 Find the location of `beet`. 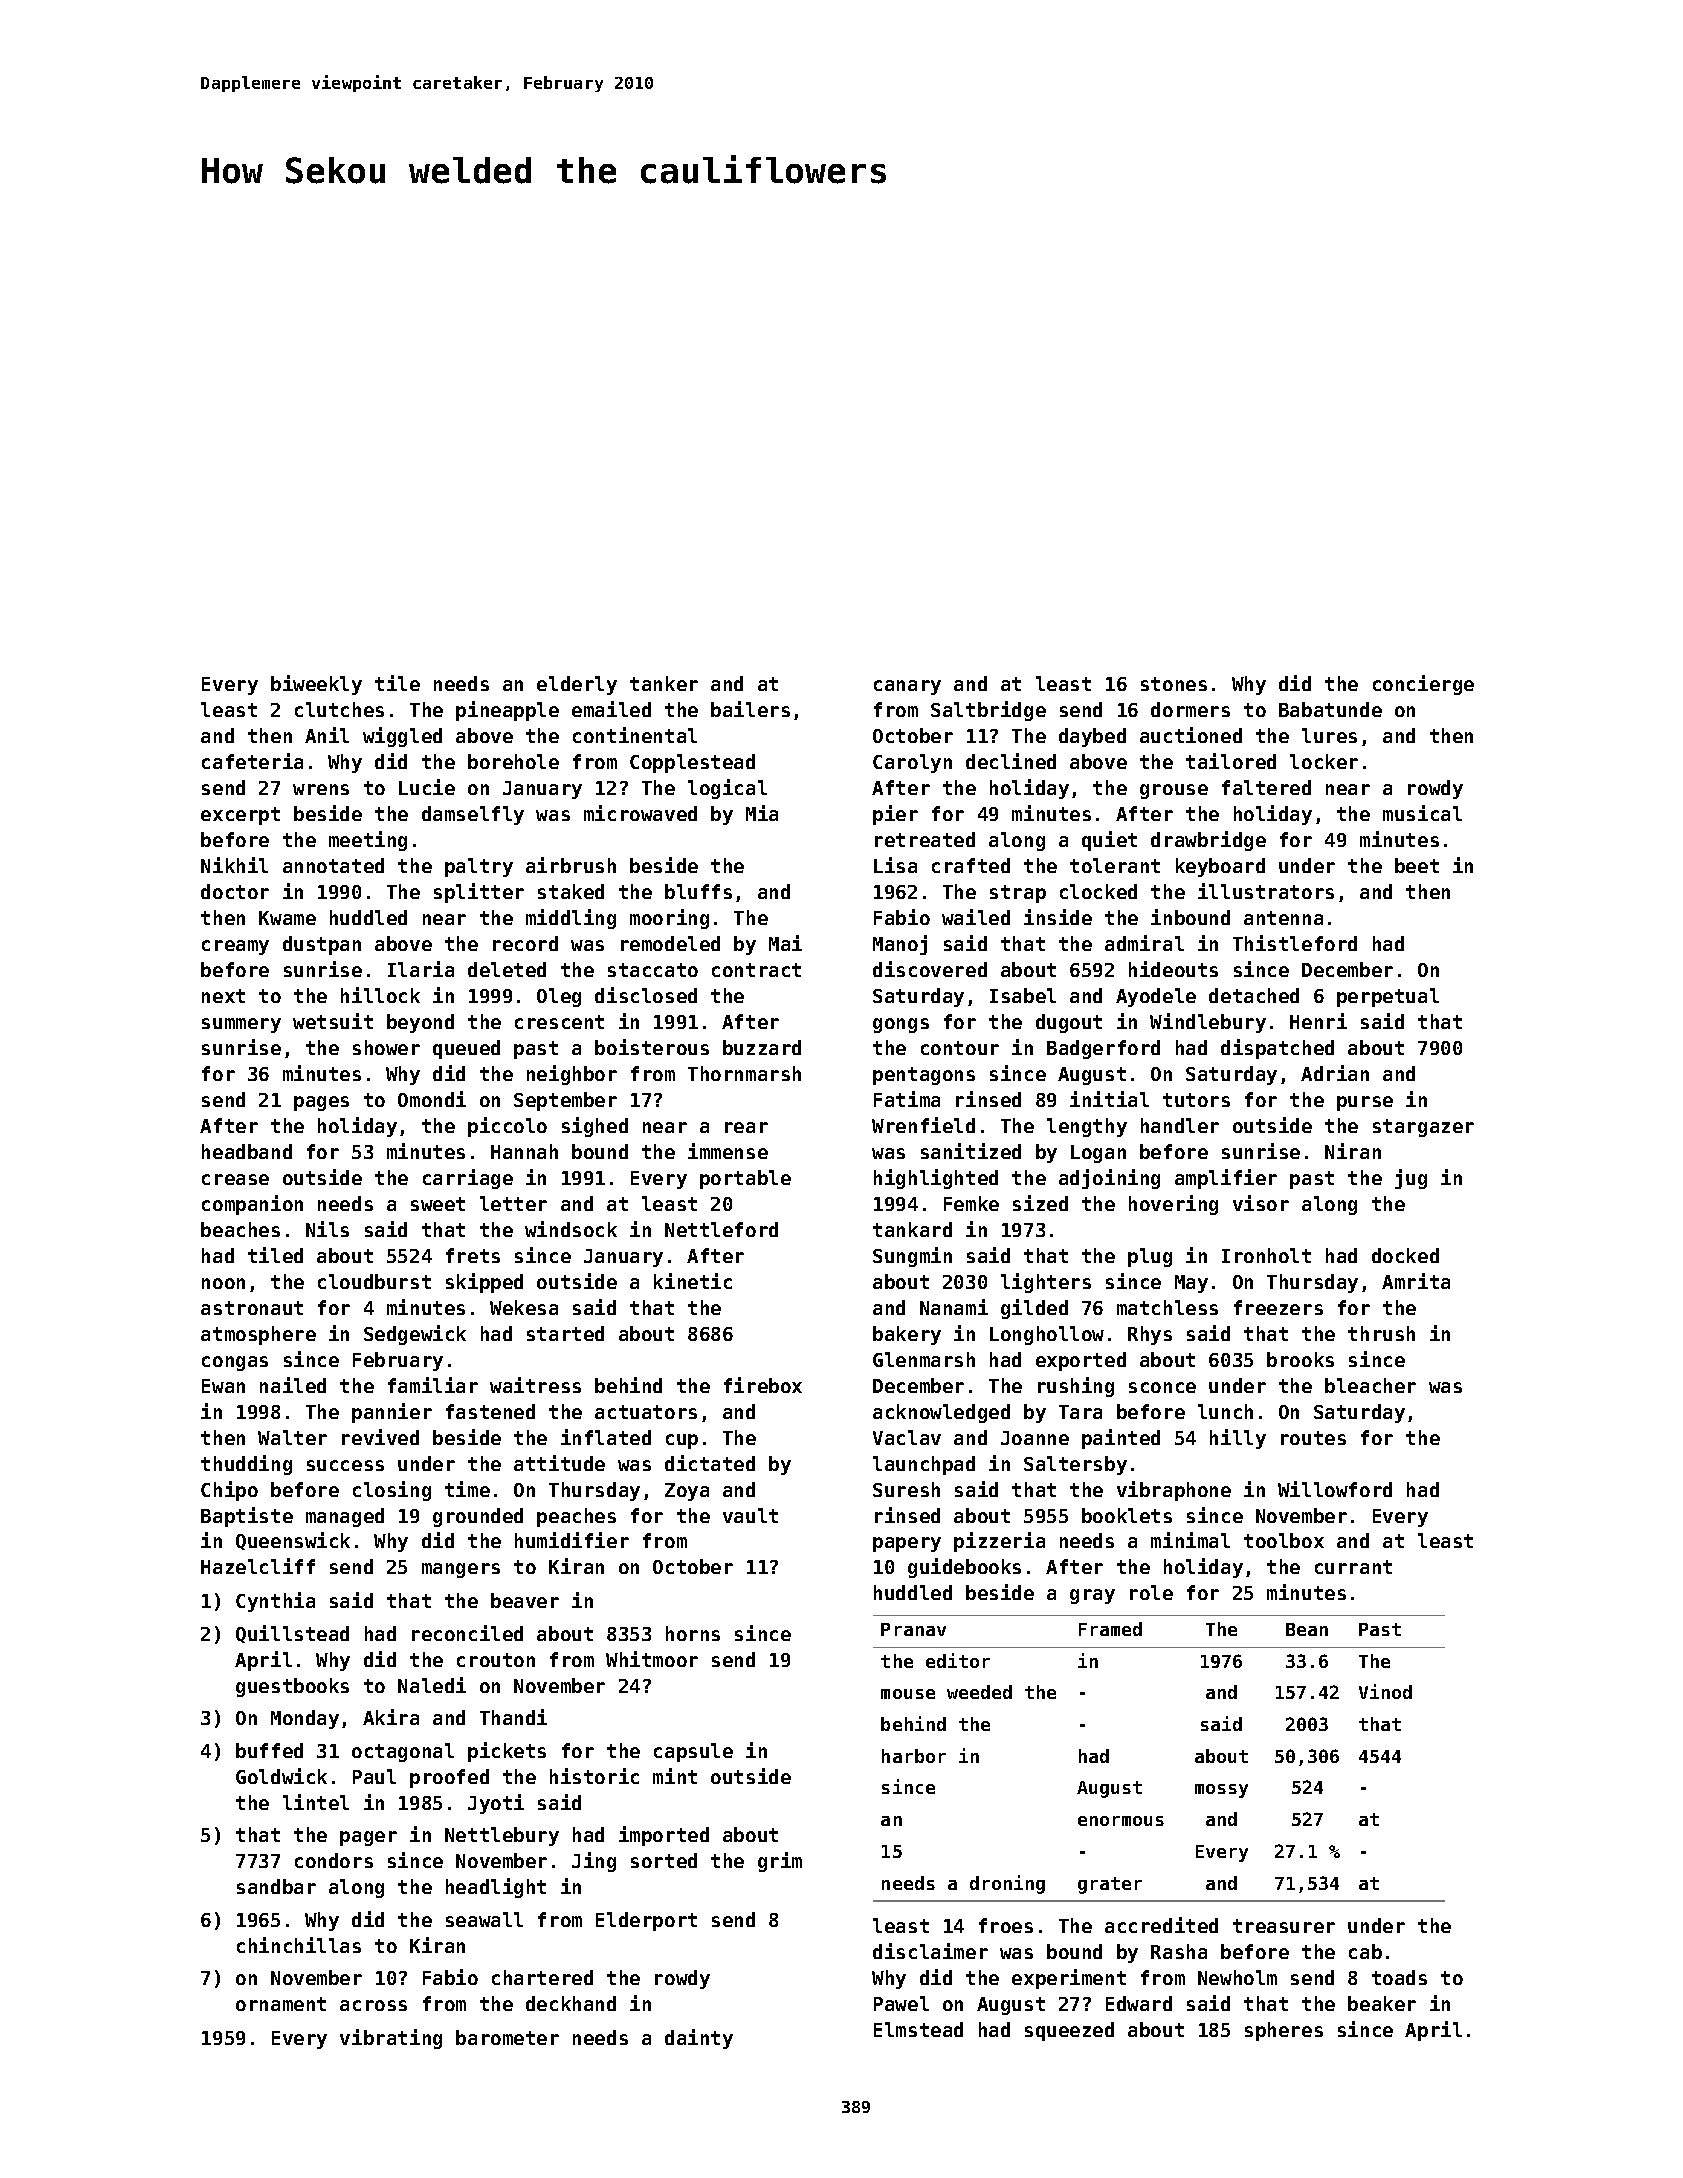

beet is located at coordinates (1417, 865).
